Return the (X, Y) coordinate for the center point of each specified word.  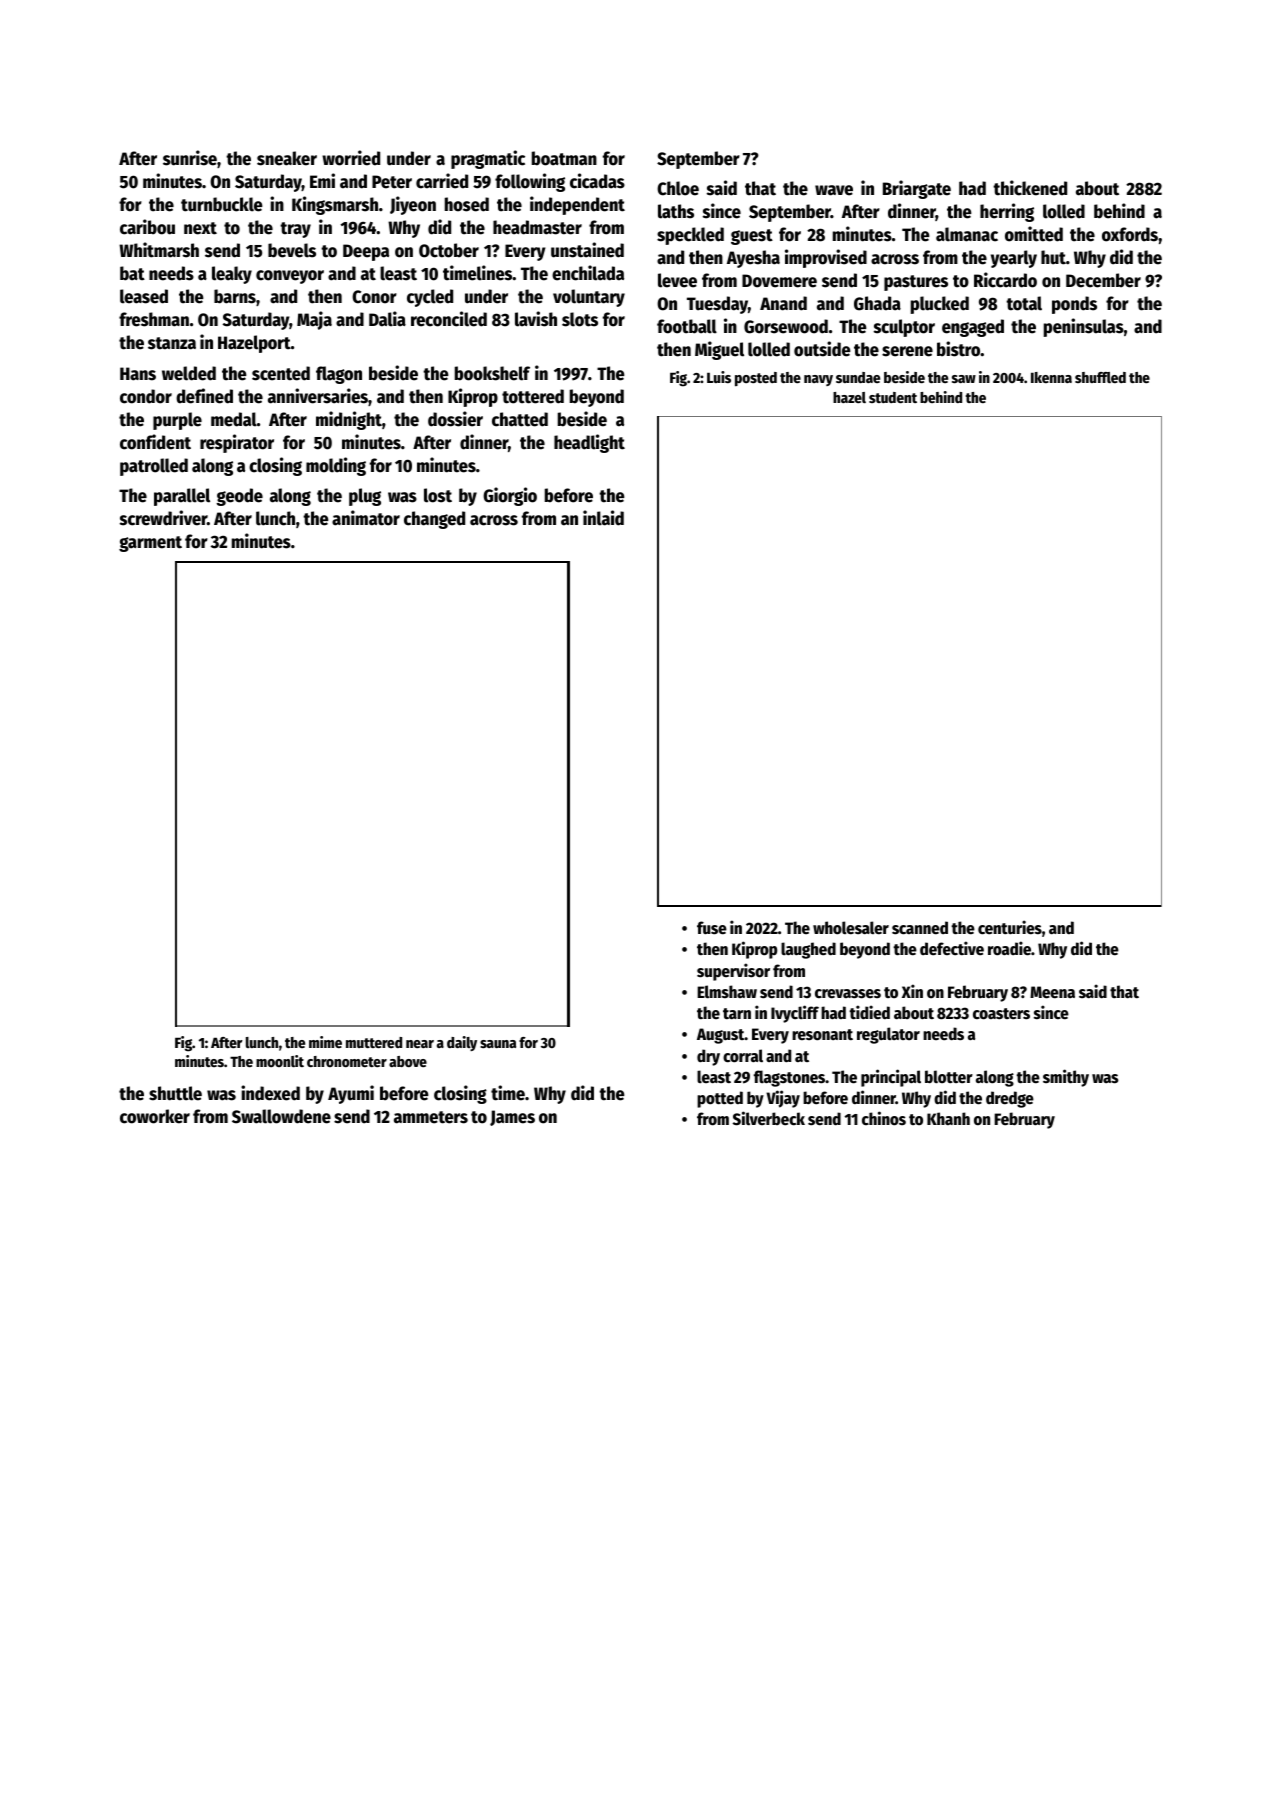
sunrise (190, 158)
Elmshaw (727, 991)
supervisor (733, 972)
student (893, 397)
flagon (339, 375)
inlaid (603, 518)
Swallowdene (281, 1116)
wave (834, 190)
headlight (589, 443)
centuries (1010, 927)
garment (150, 544)
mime (325, 1042)
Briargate (917, 189)
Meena (1052, 992)
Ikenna (1051, 377)
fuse (712, 928)
